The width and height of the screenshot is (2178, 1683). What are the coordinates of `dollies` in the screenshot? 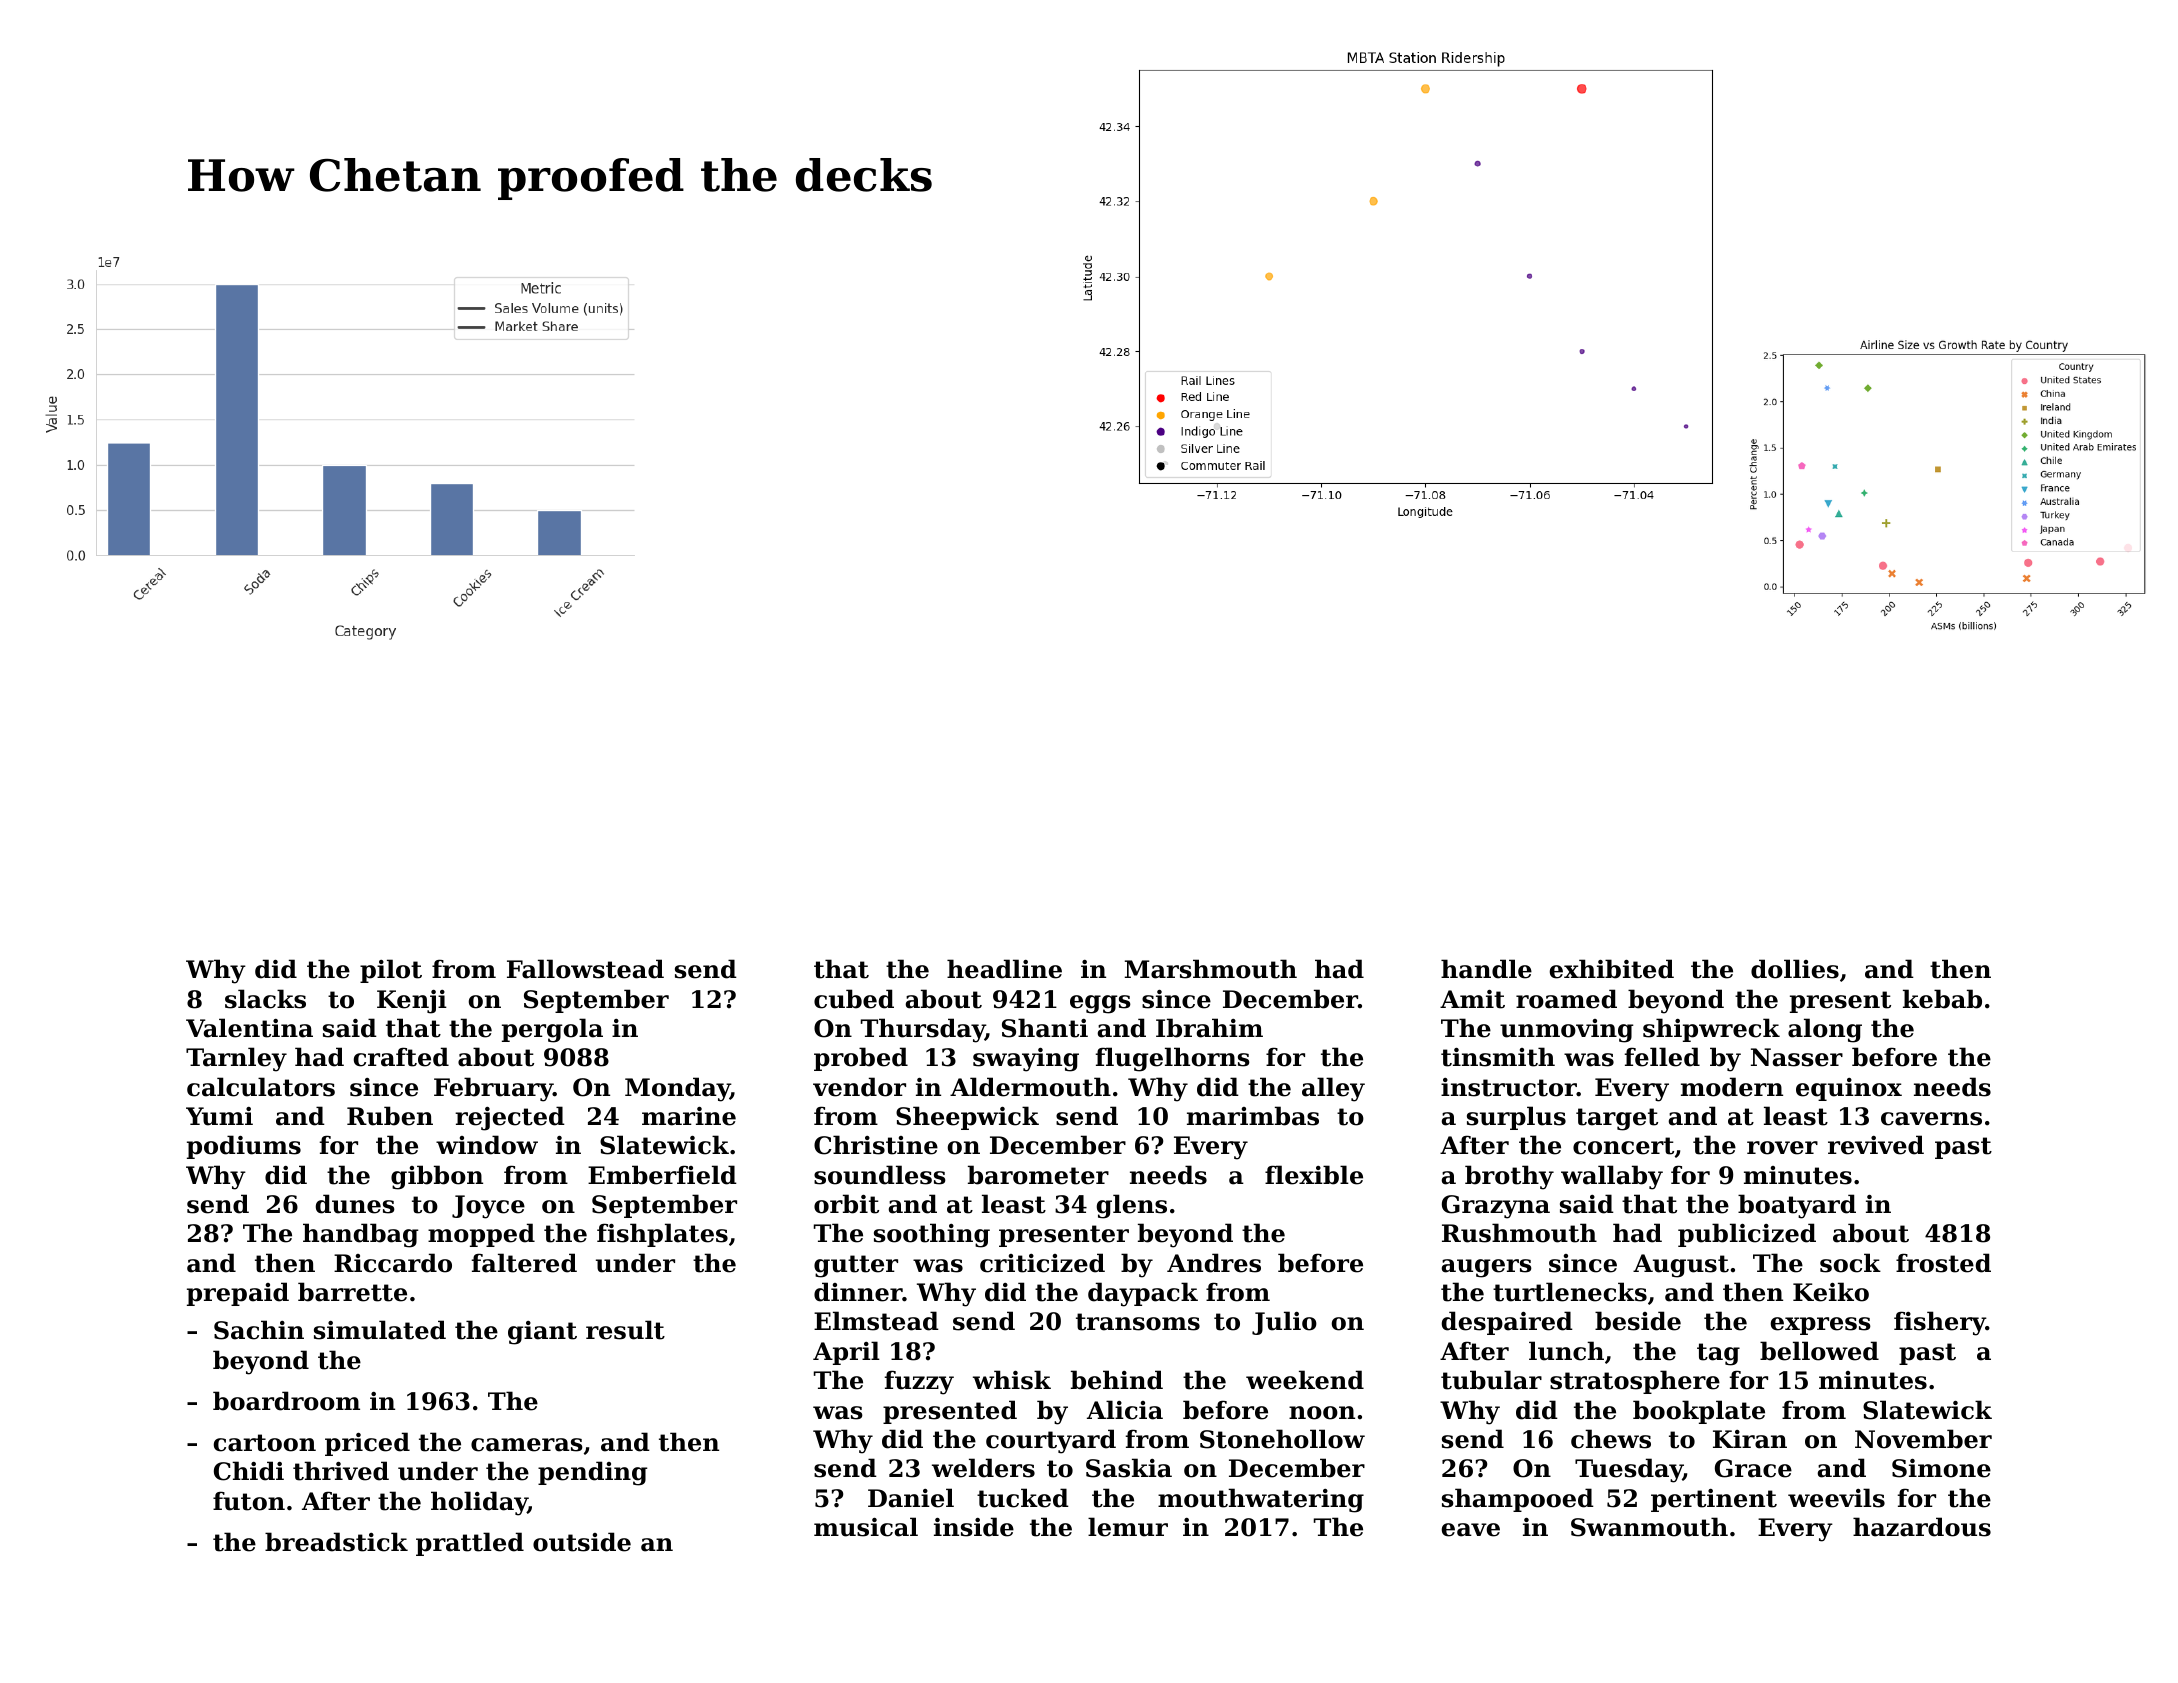 It's located at (1795, 969).
